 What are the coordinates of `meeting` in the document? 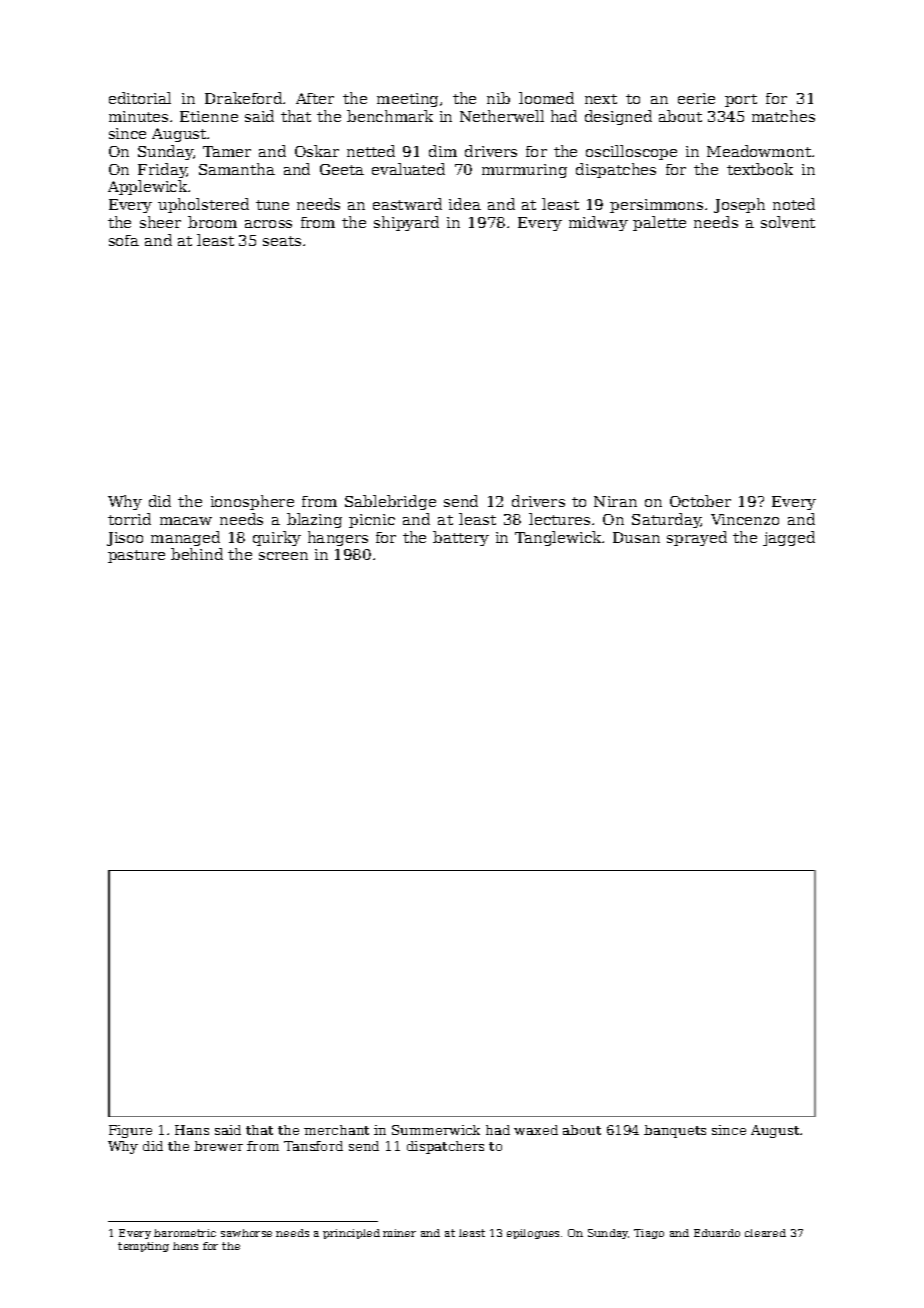 It's located at (407, 100).
